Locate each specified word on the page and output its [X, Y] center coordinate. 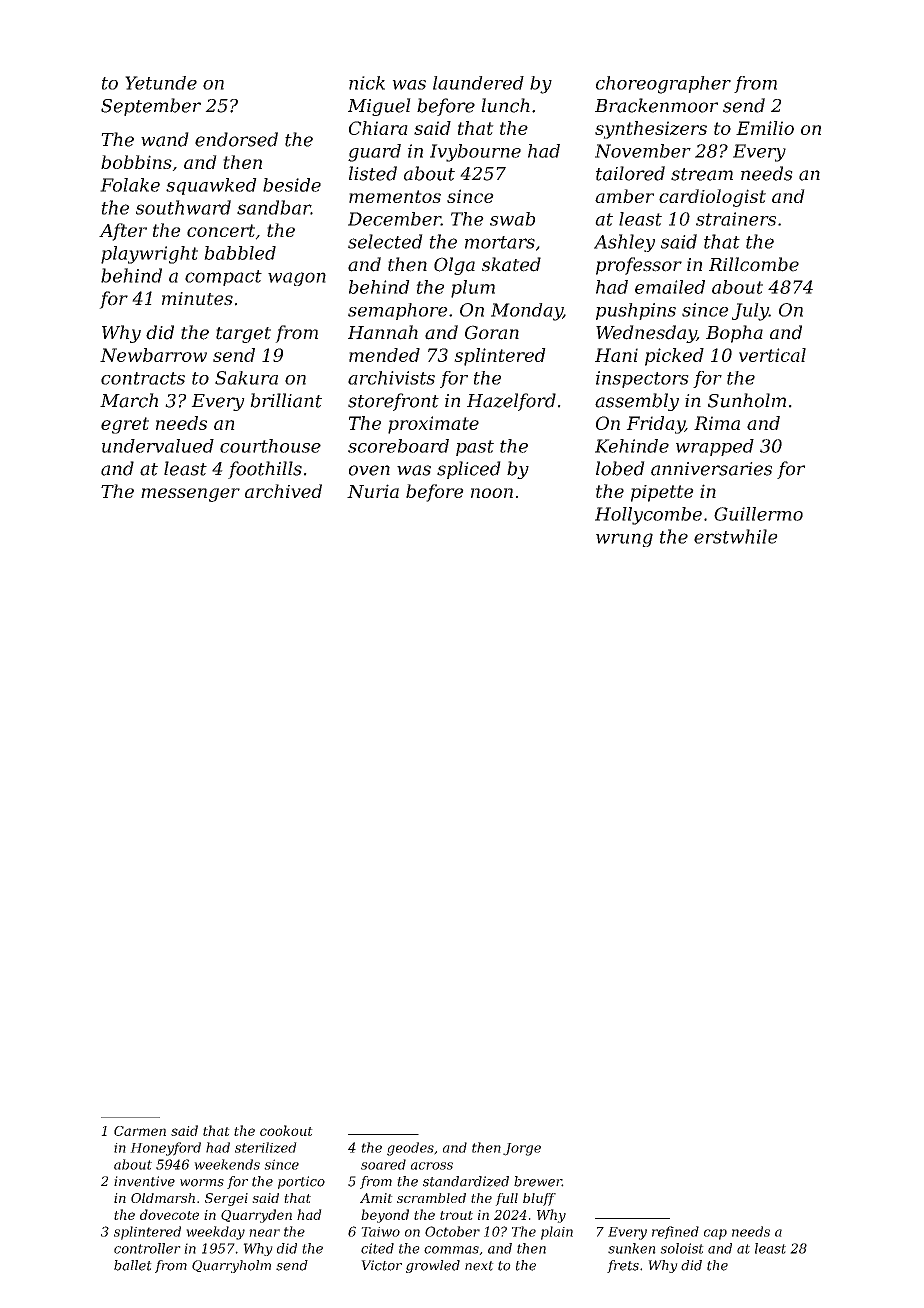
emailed [670, 287]
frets [623, 1266]
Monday [527, 312]
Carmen [140, 1131]
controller [147, 1248]
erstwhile [736, 536]
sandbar [274, 207]
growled [433, 1266]
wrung [624, 540]
